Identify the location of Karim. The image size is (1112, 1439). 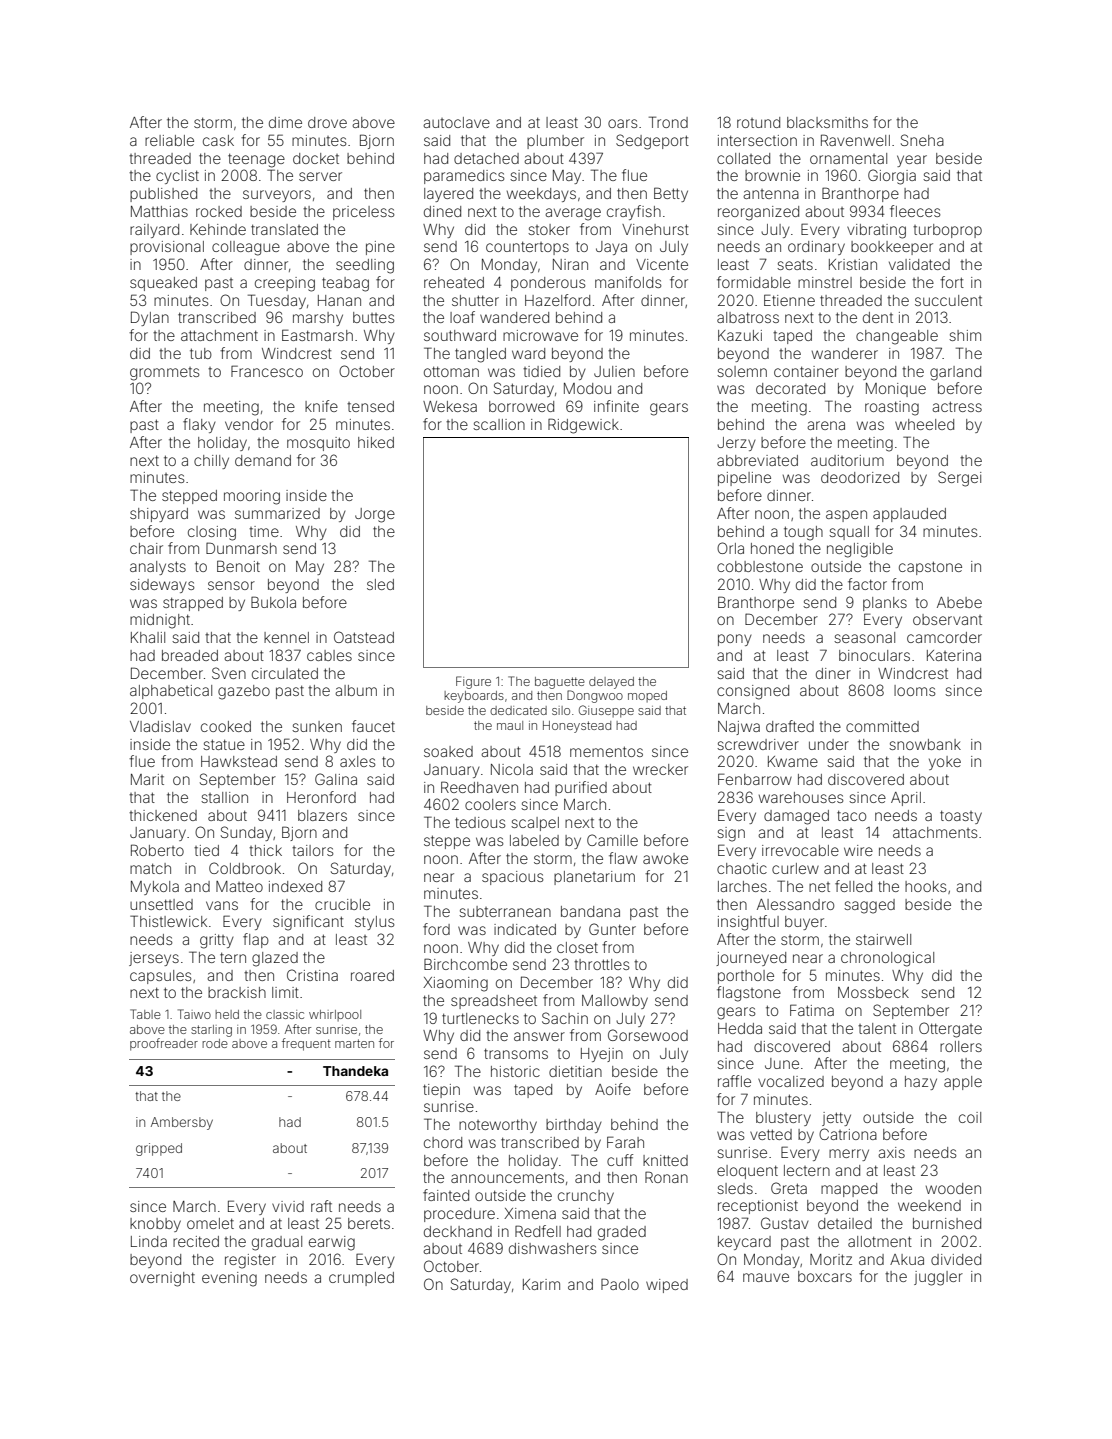
(541, 1284).
